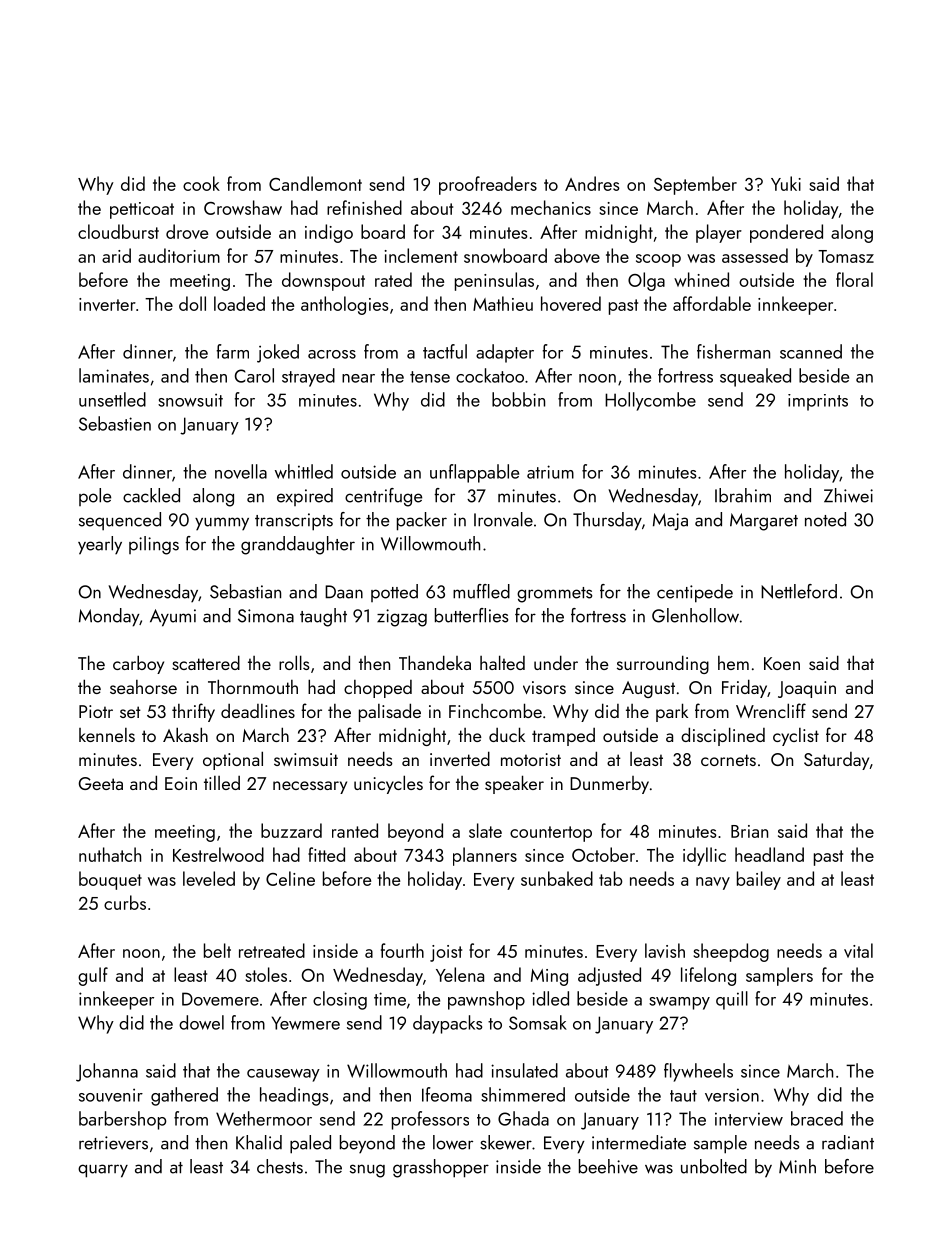  I want to click on Eoin, so click(181, 783).
